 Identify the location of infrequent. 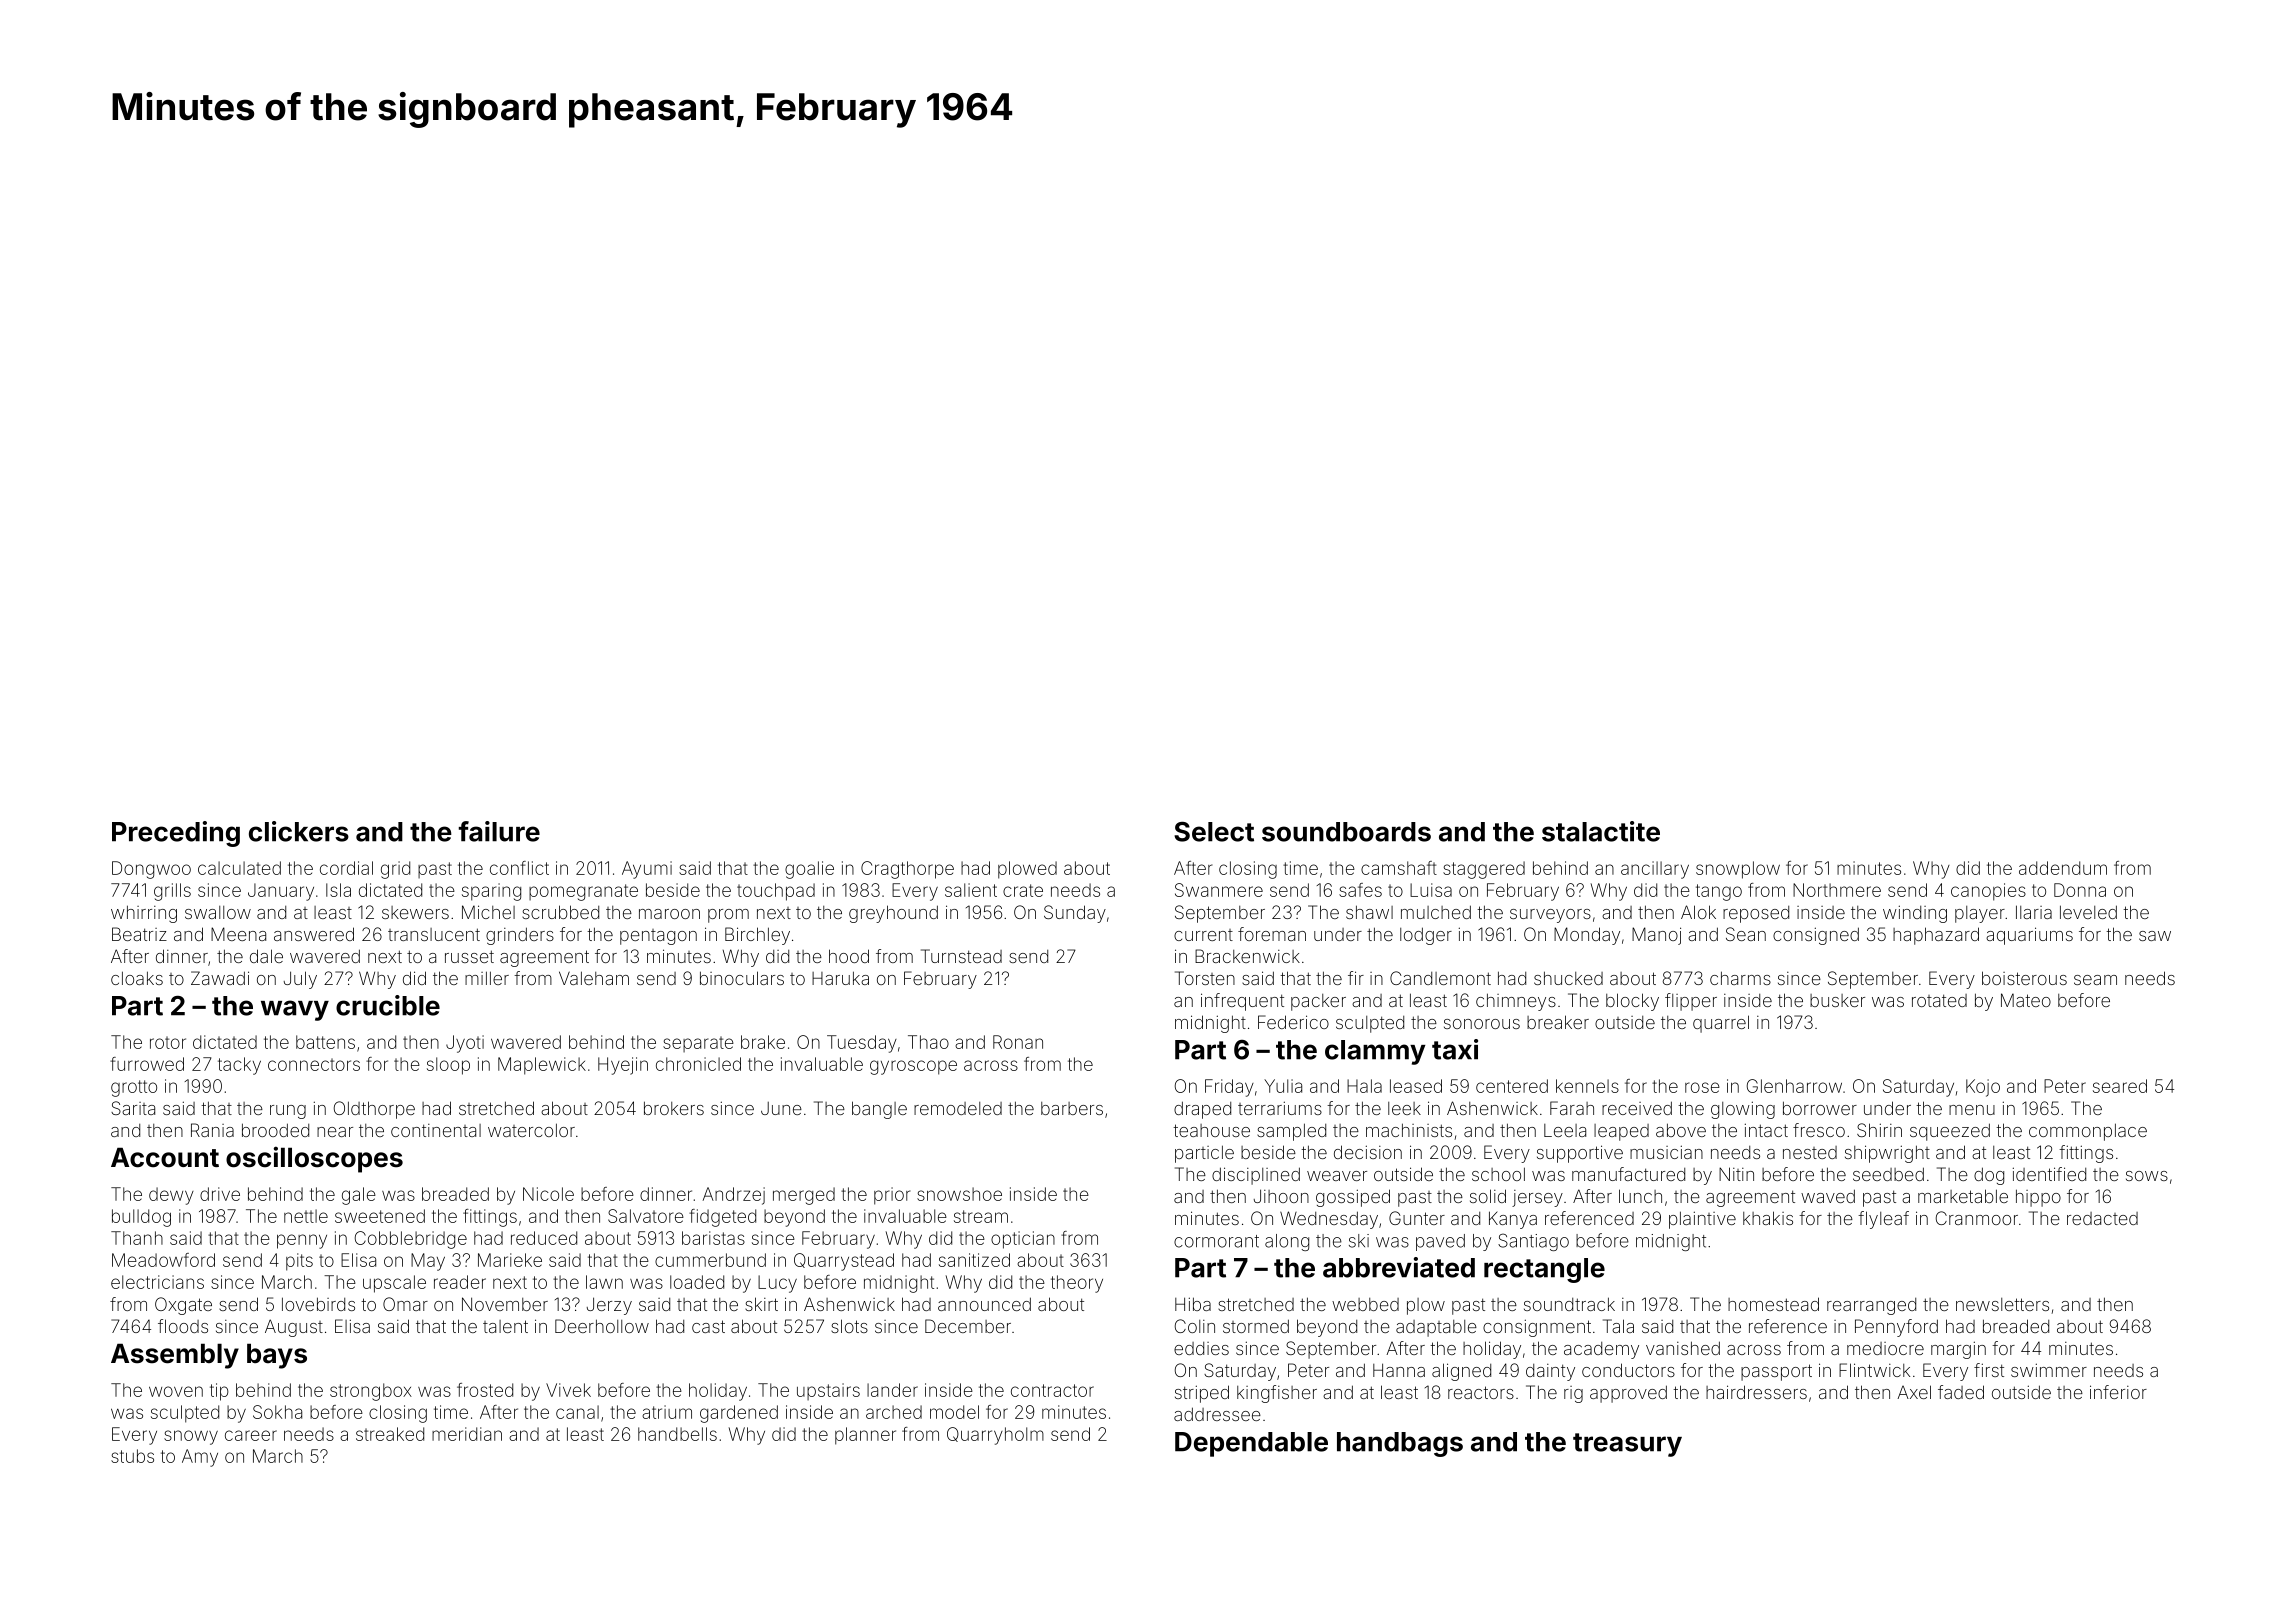
(1242, 1002).
